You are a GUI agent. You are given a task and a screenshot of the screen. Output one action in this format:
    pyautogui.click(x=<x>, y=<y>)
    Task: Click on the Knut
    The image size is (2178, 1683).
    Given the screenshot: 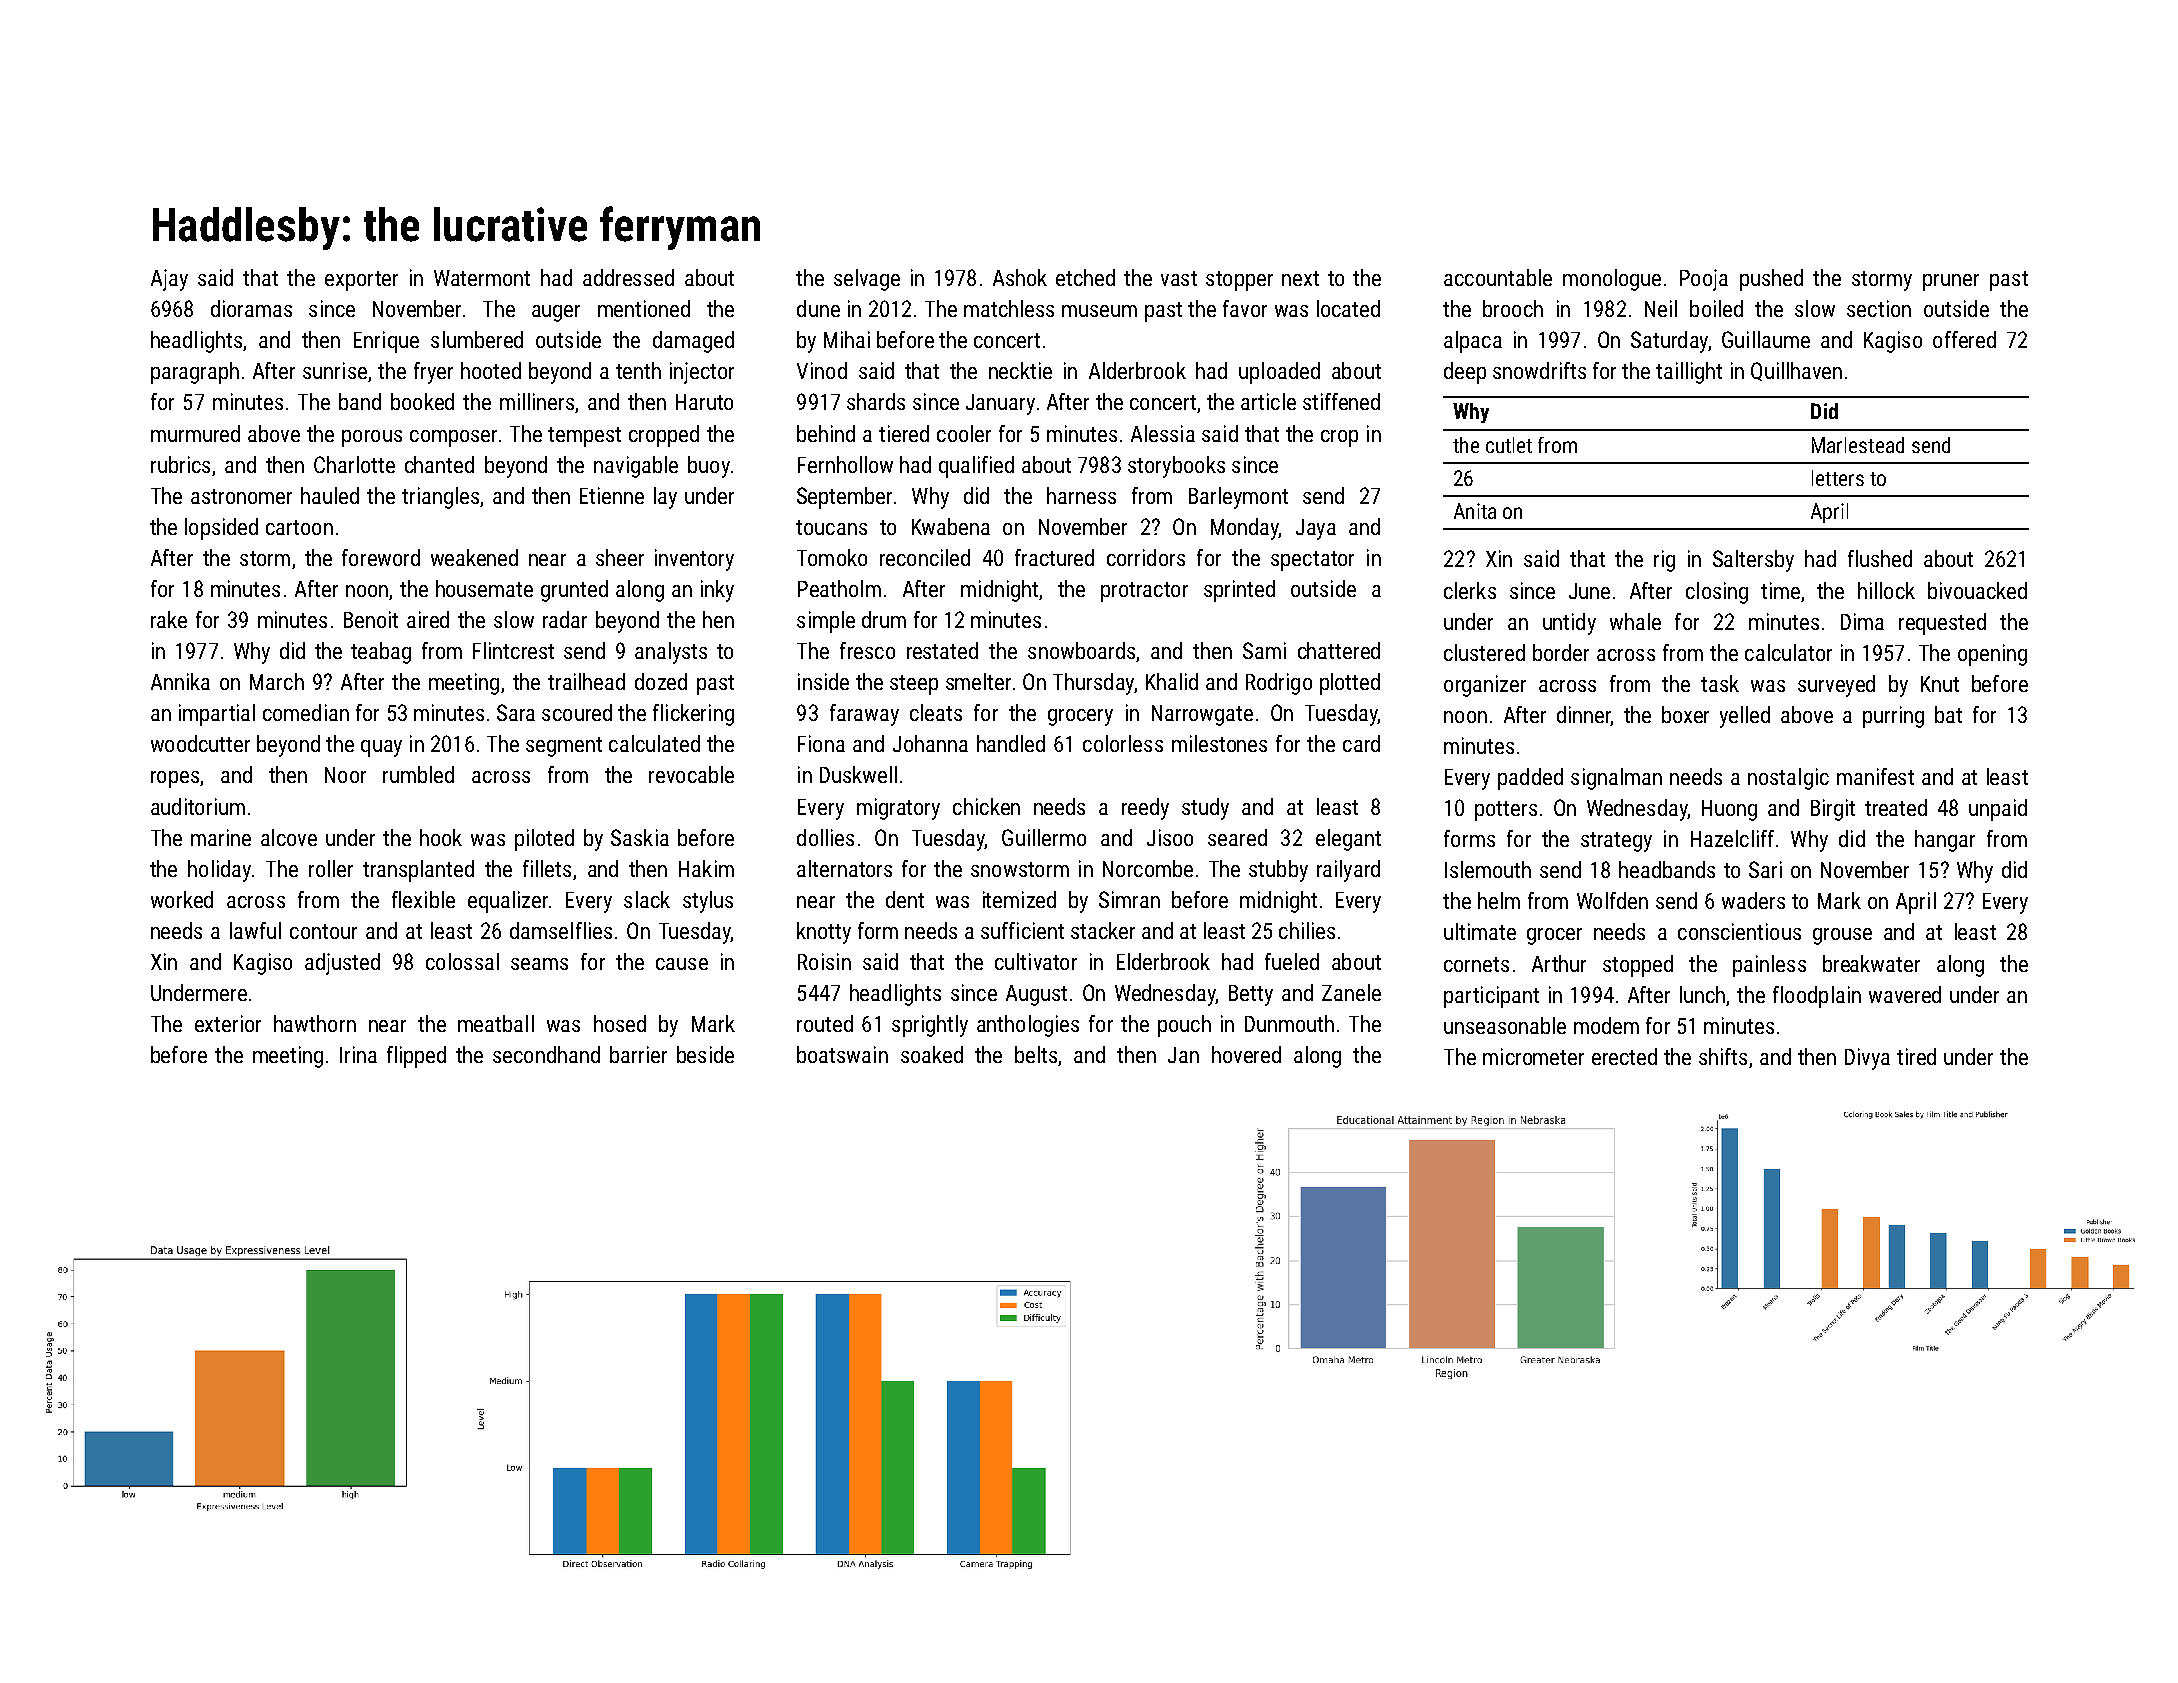 What is the action you would take?
    pyautogui.click(x=1940, y=684)
